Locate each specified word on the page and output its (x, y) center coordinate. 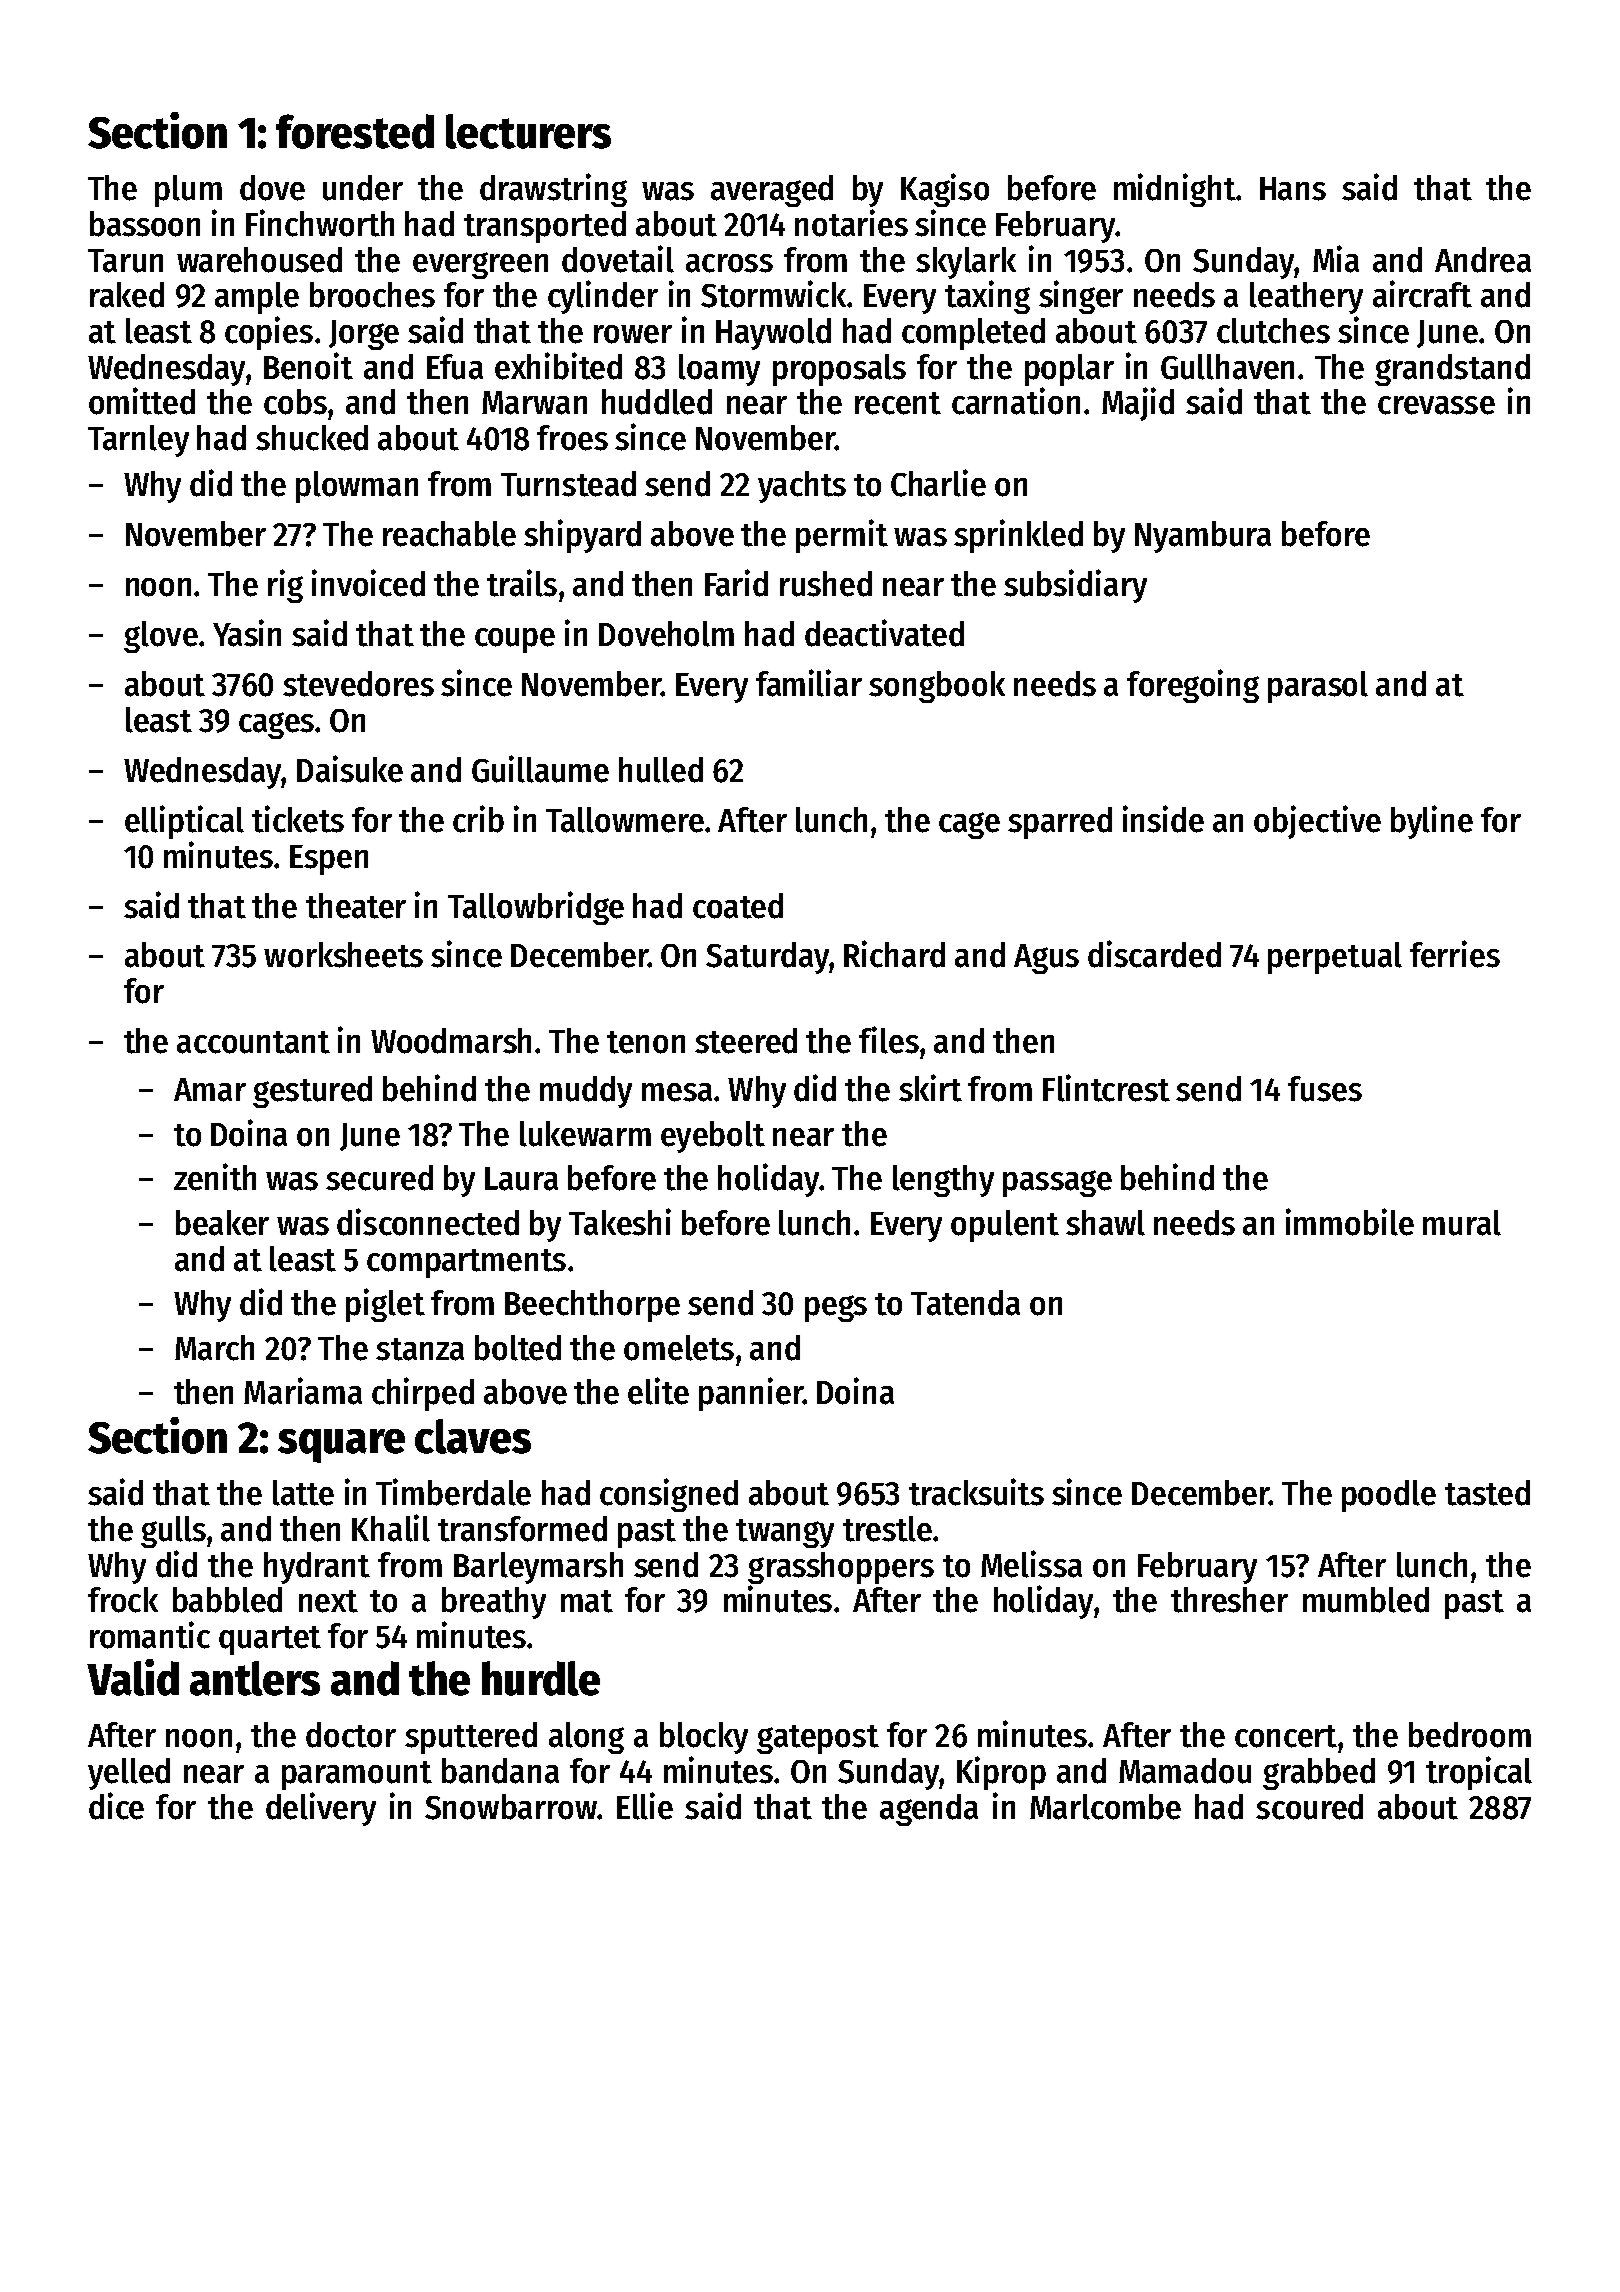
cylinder (603, 297)
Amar (210, 1090)
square (341, 1446)
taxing (987, 297)
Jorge (364, 335)
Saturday (767, 958)
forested (355, 131)
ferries (1455, 954)
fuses (1325, 1089)
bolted (518, 1348)
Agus (1046, 959)
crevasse (1436, 405)
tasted (1487, 1493)
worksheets (343, 955)
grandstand (1452, 370)
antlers (255, 1678)
